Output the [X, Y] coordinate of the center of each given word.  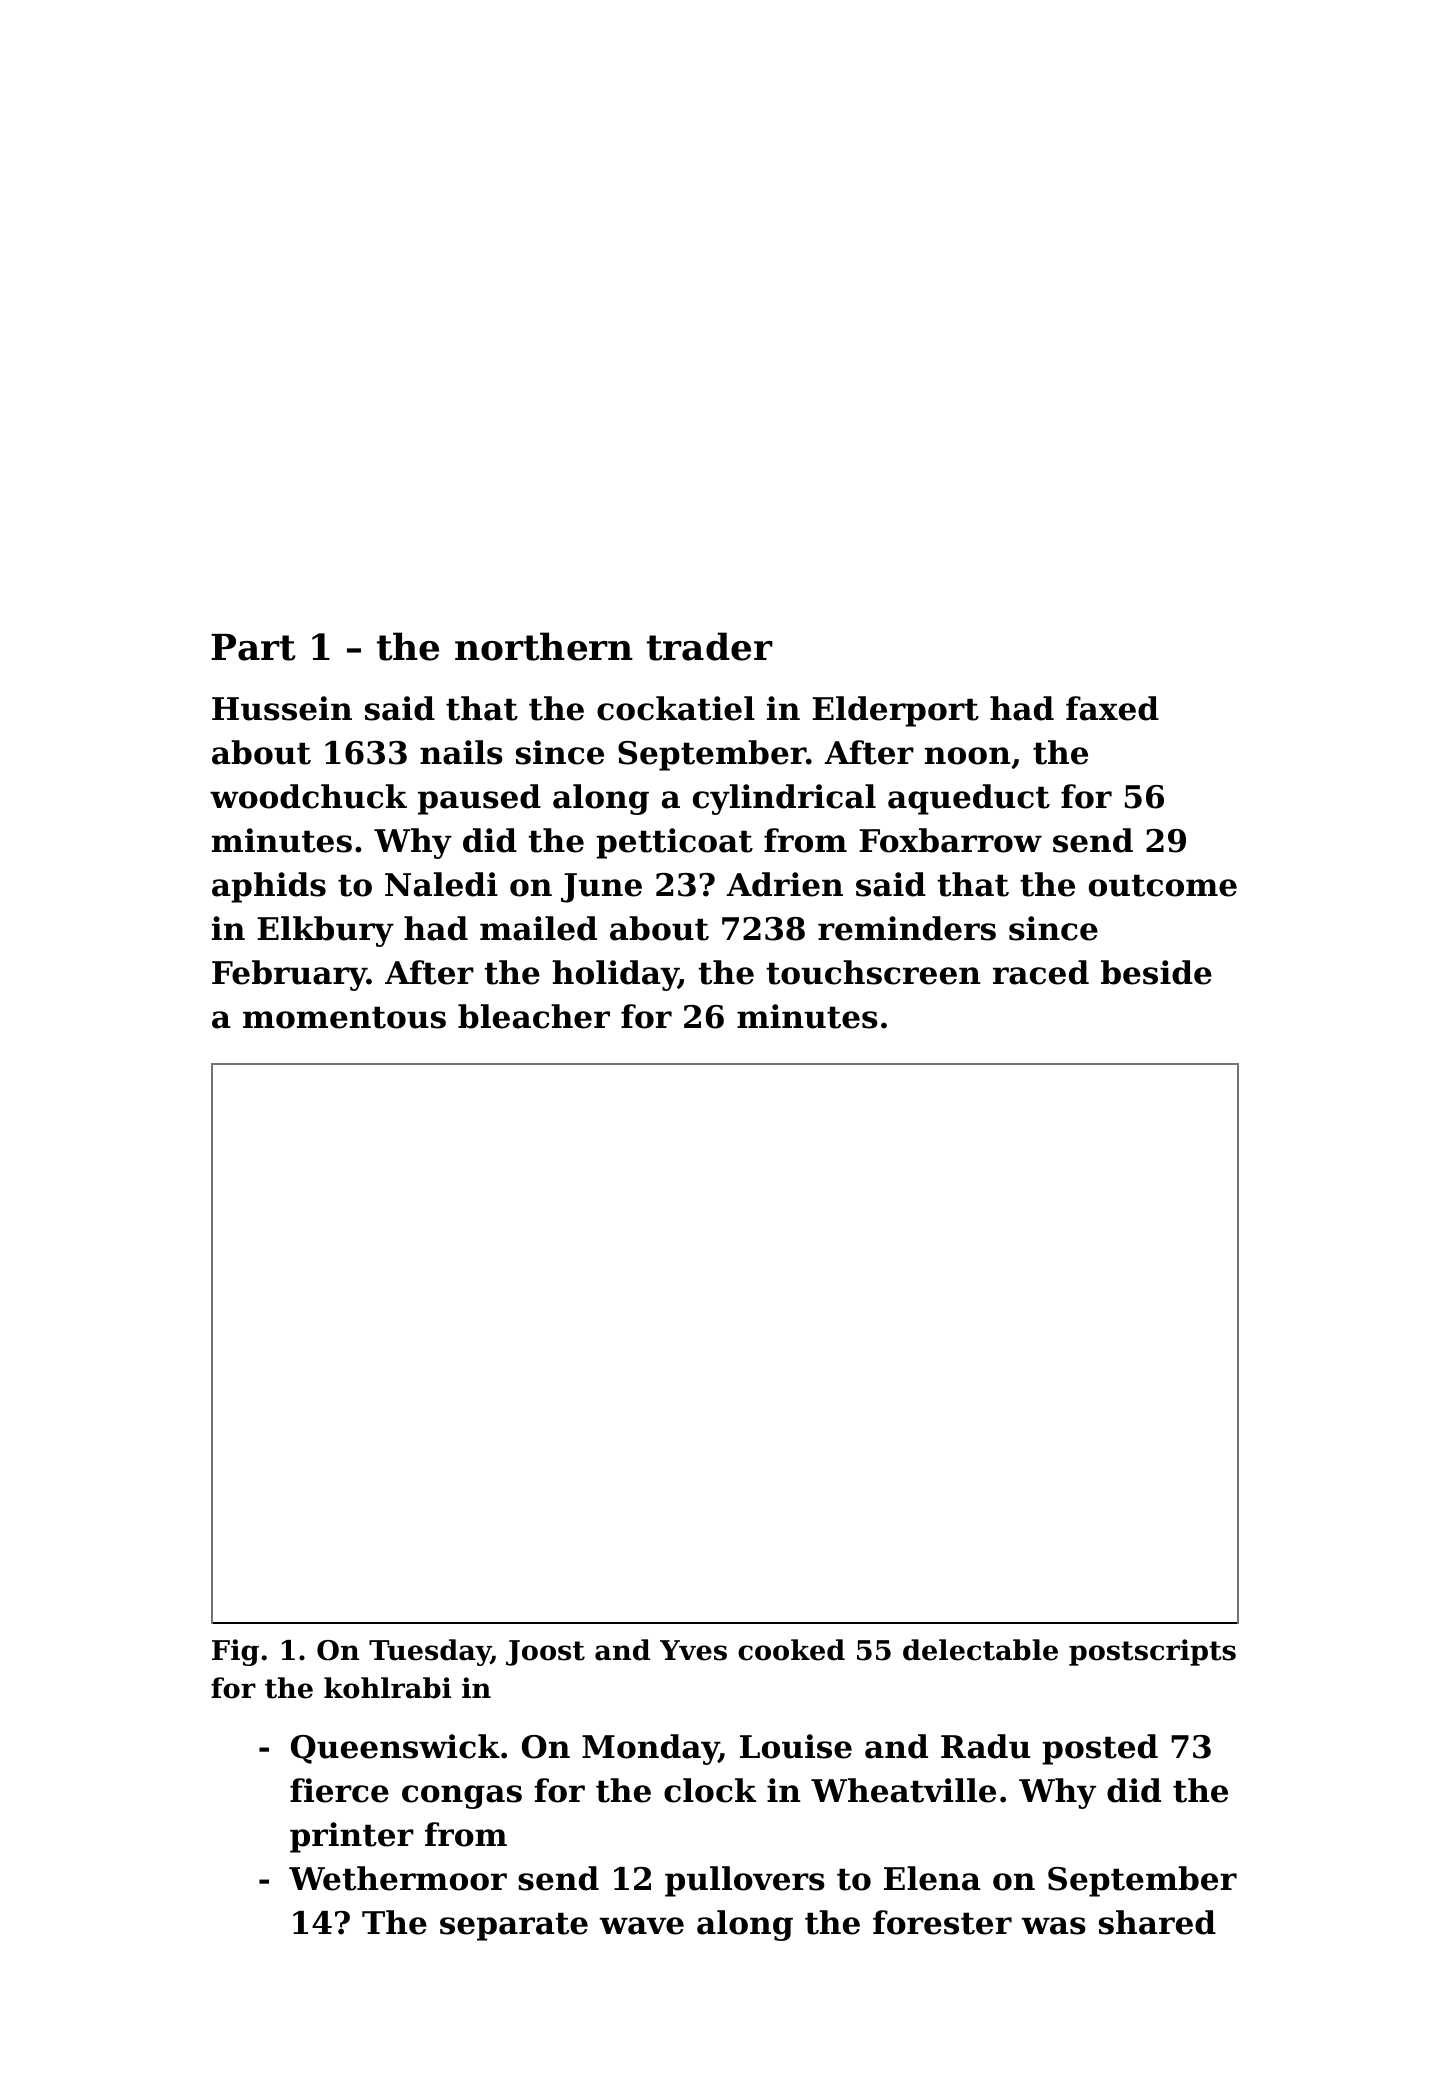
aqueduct [969, 799]
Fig [235, 1652]
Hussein [282, 708]
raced [1041, 972]
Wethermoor [398, 1878]
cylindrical [784, 799]
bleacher [534, 1016]
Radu [985, 1746]
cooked [791, 1650]
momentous [344, 1017]
